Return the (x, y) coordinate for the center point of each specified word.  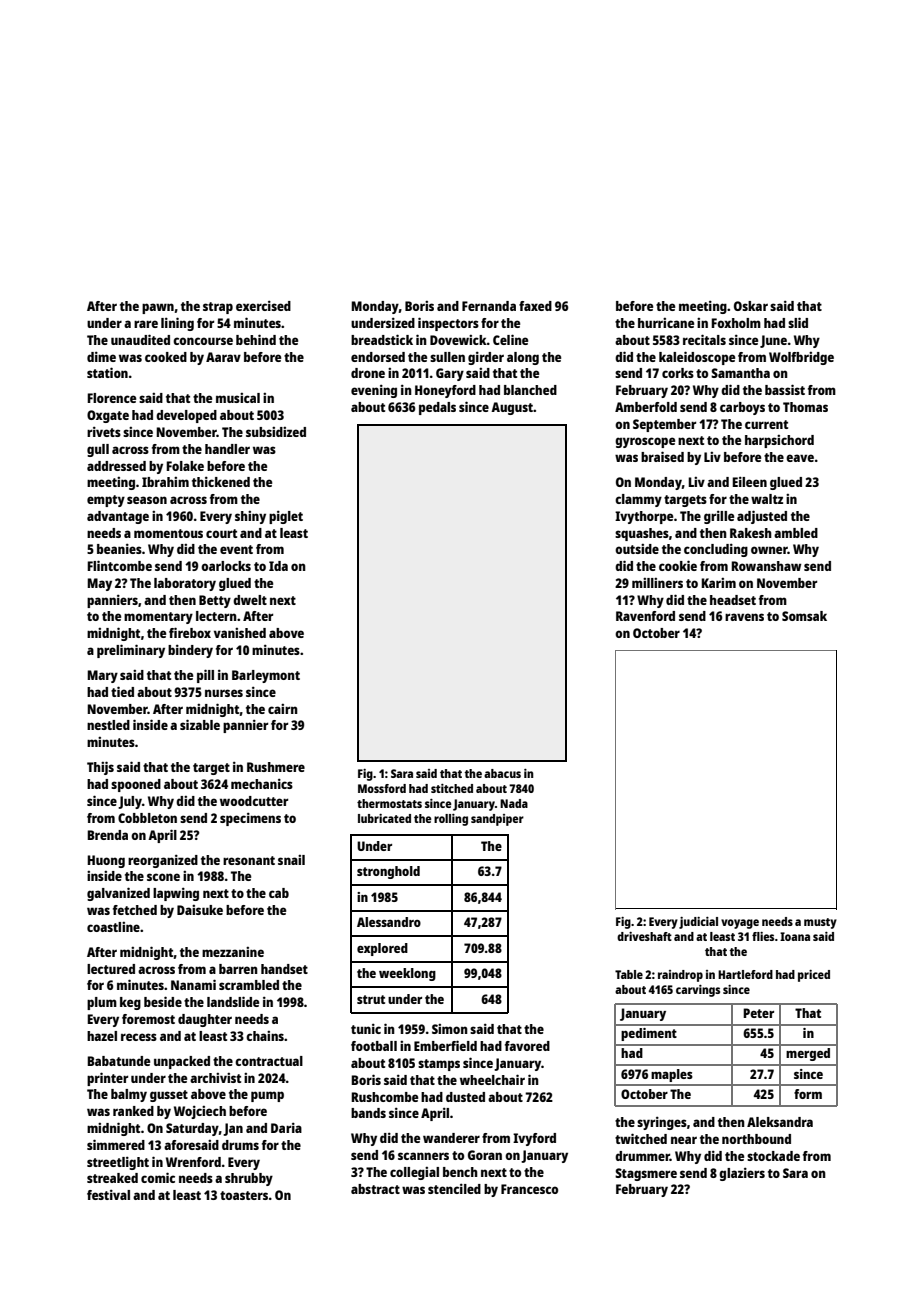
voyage (740, 924)
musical (238, 398)
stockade (773, 1156)
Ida (278, 566)
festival (108, 1194)
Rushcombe (384, 1097)
